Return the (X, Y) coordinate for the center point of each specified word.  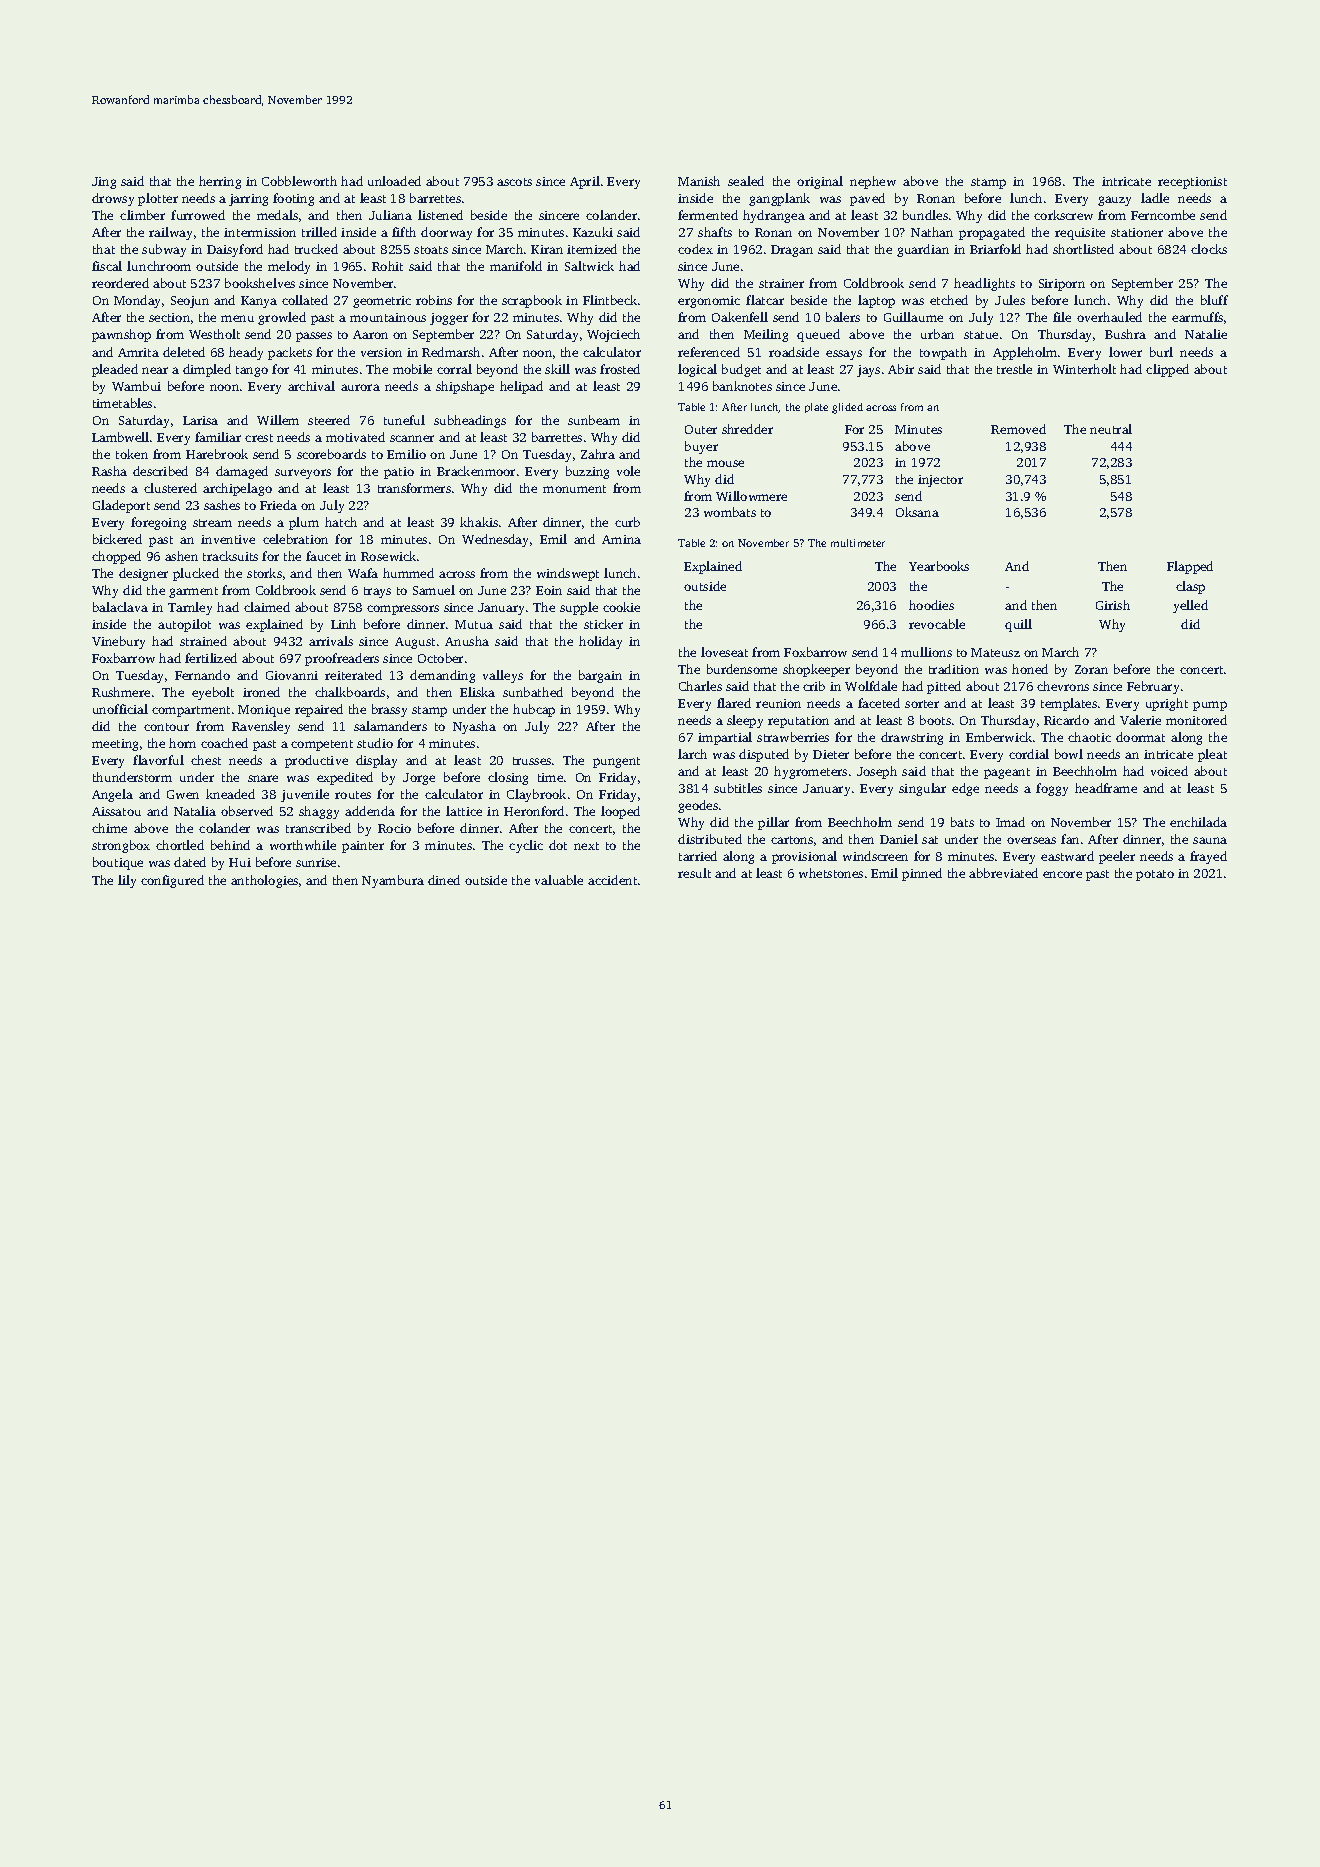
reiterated (353, 675)
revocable (937, 624)
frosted (620, 369)
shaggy (319, 812)
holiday (600, 642)
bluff (1214, 300)
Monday (137, 301)
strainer (781, 283)
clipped (1167, 370)
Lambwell (120, 437)
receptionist (1192, 183)
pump (1210, 706)
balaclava (120, 607)
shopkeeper (816, 670)
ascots (514, 182)
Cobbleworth (299, 181)
